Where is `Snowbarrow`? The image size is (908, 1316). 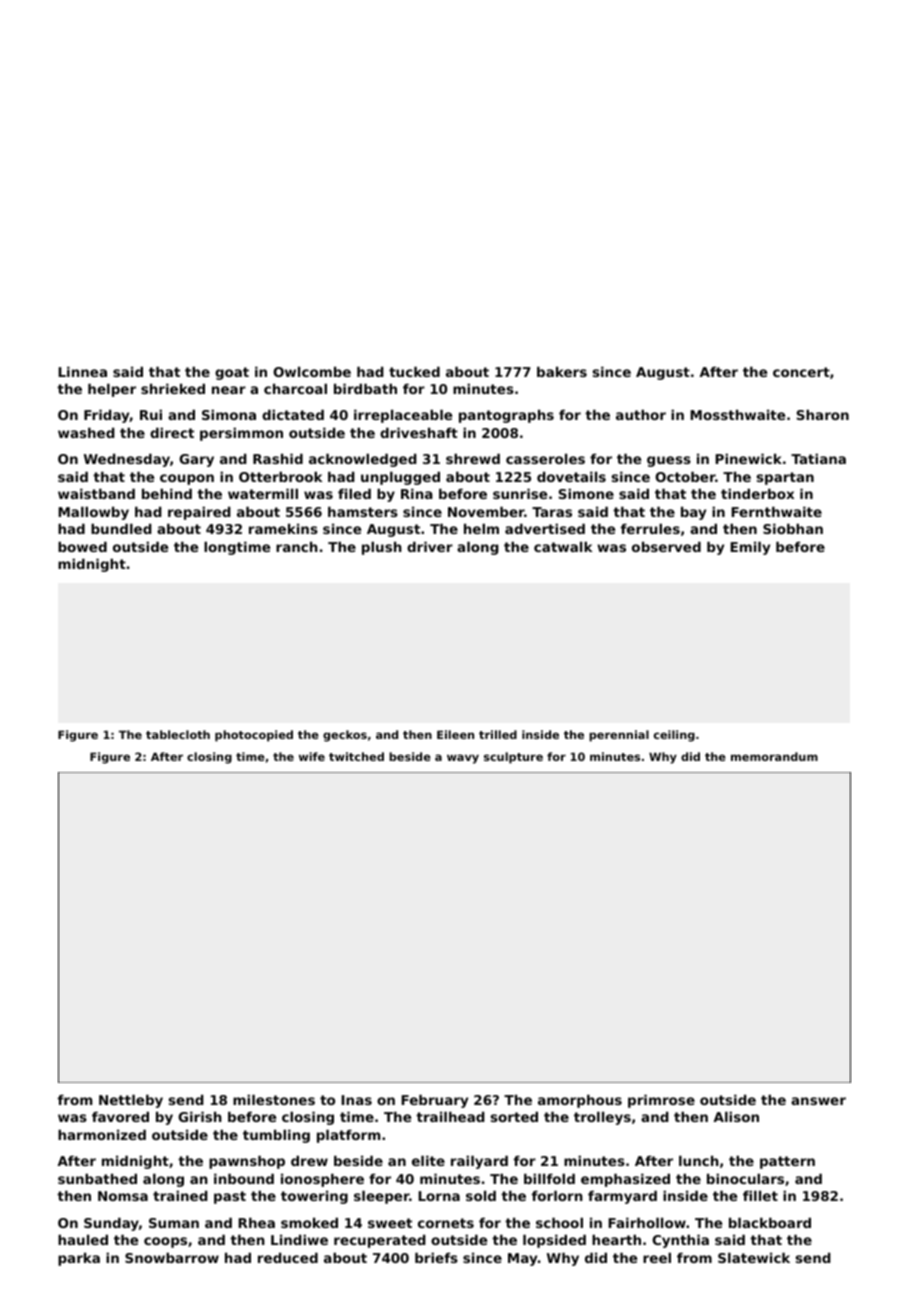
Snowbarrow is located at coordinates (172, 1257).
